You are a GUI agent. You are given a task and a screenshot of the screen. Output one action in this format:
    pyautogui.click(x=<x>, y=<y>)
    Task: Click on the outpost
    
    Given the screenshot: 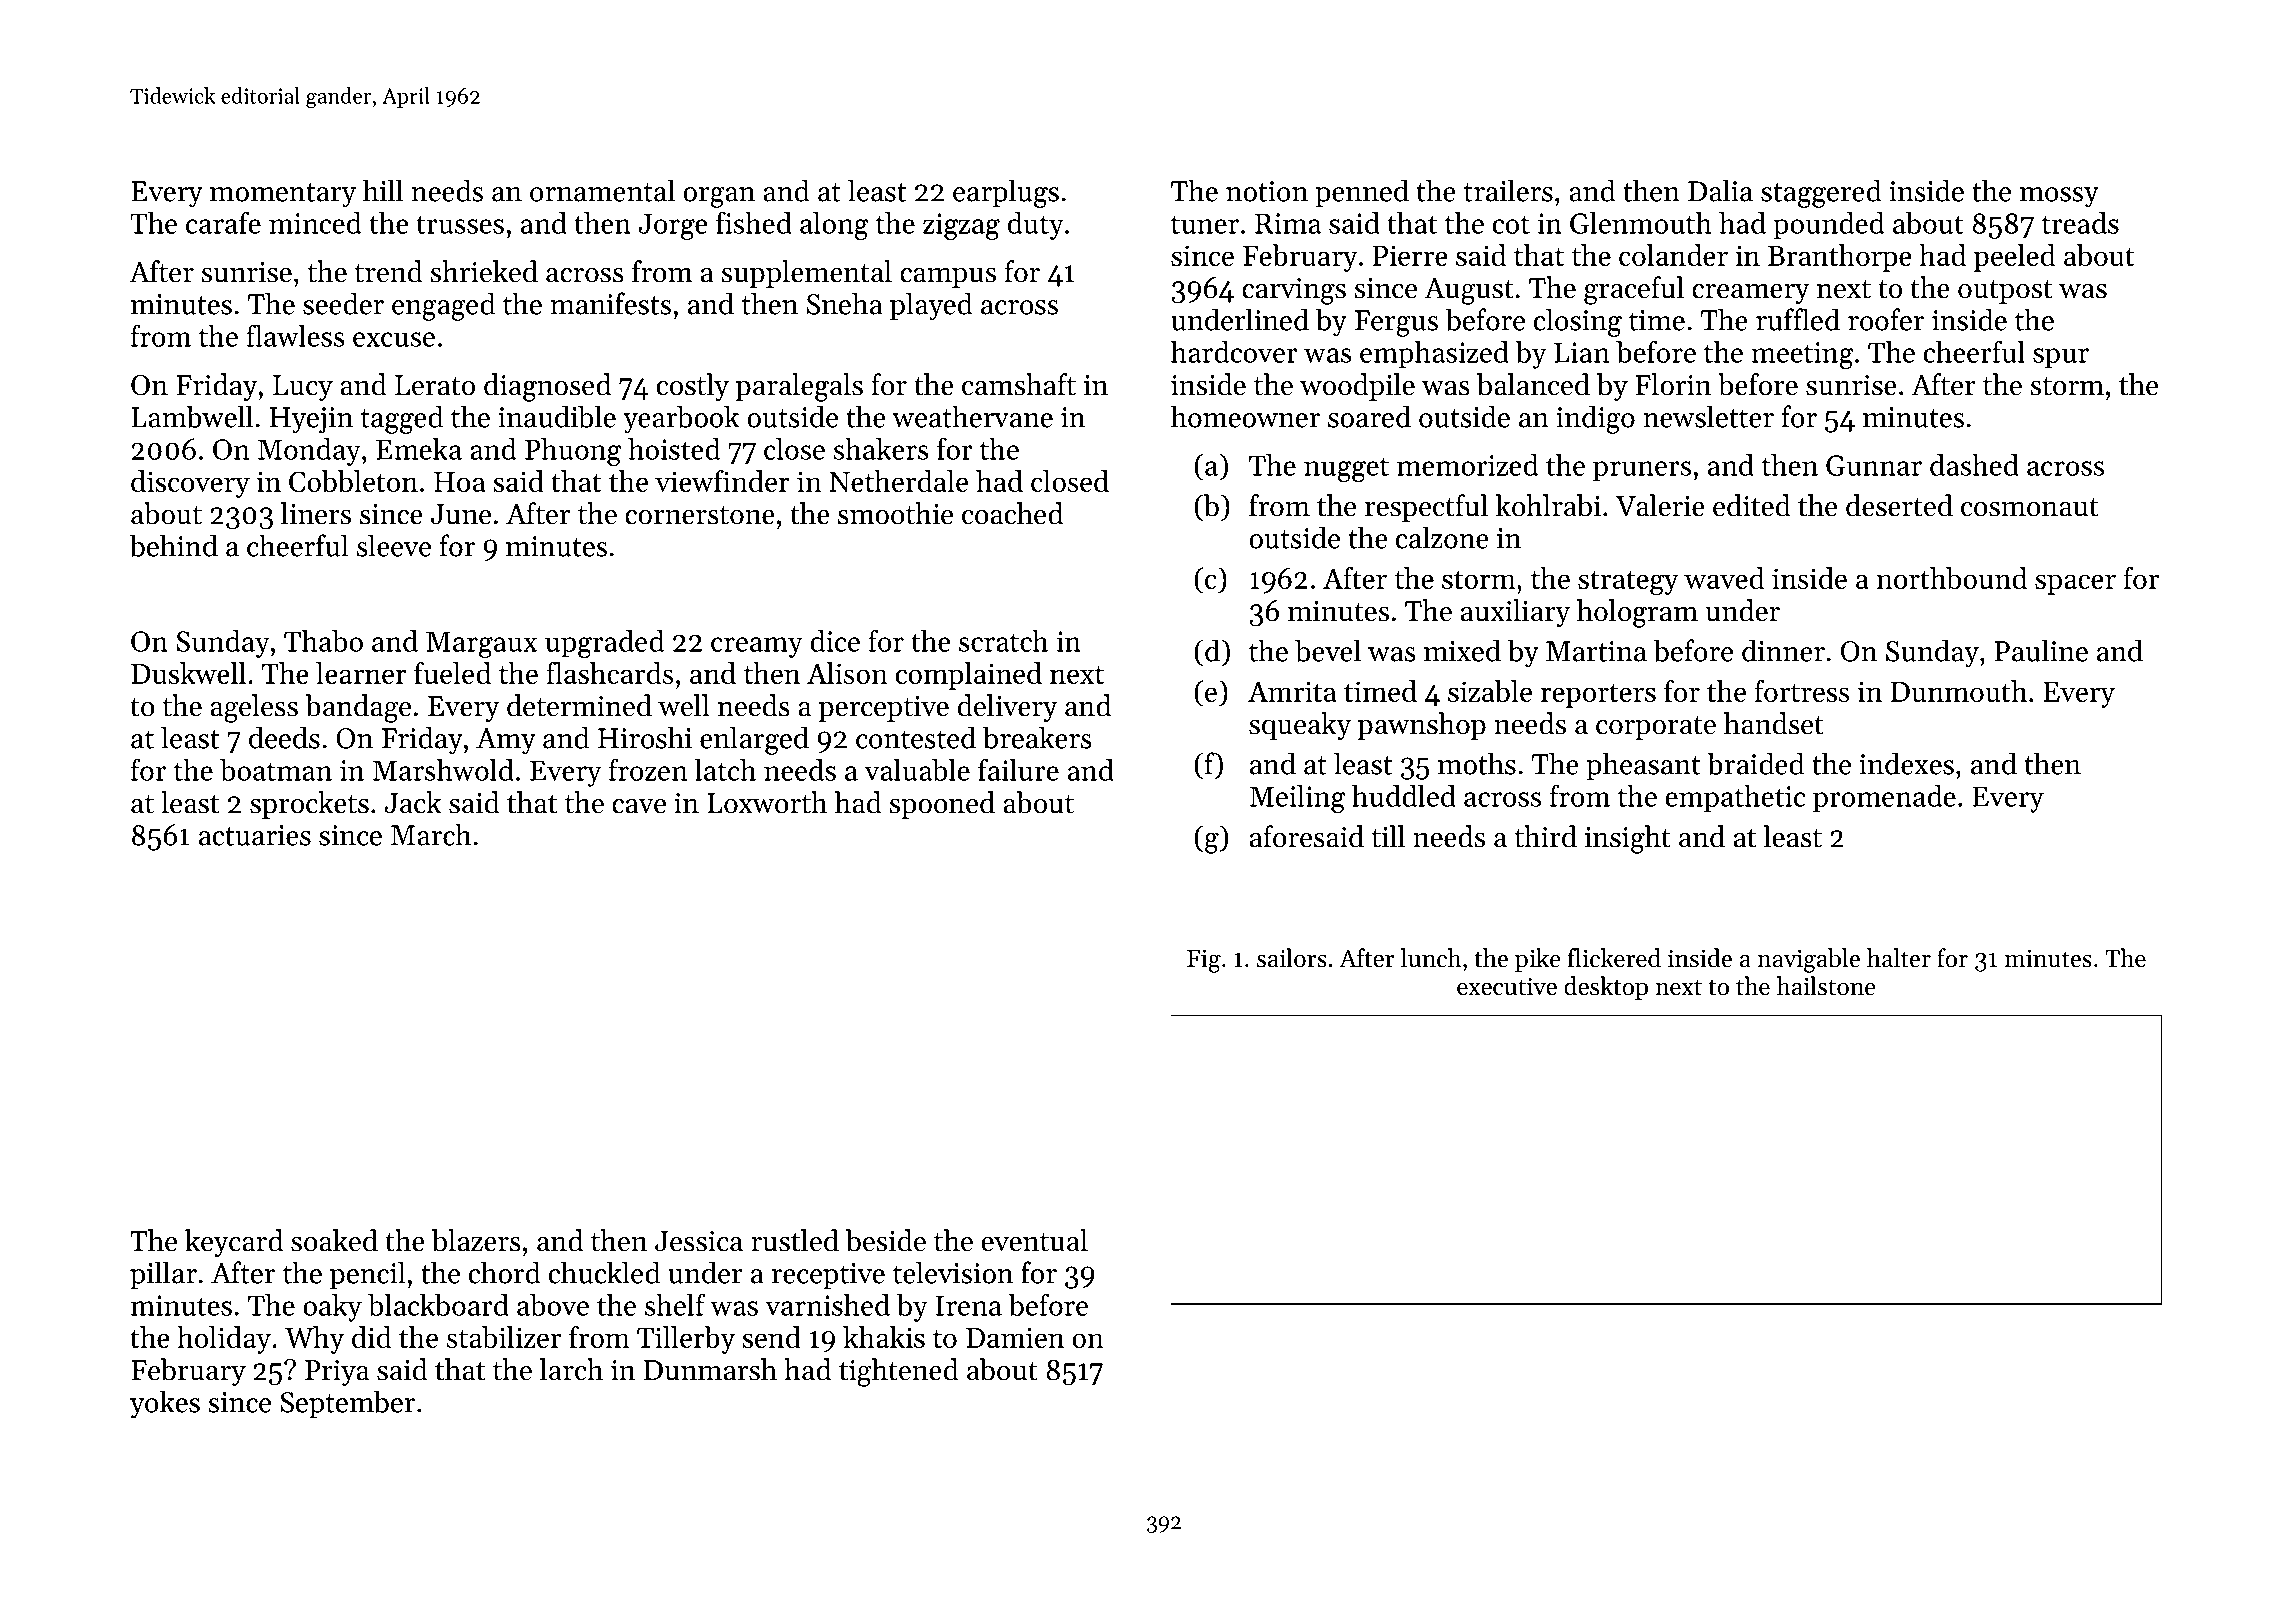 What is the action you would take?
    pyautogui.click(x=2005, y=292)
